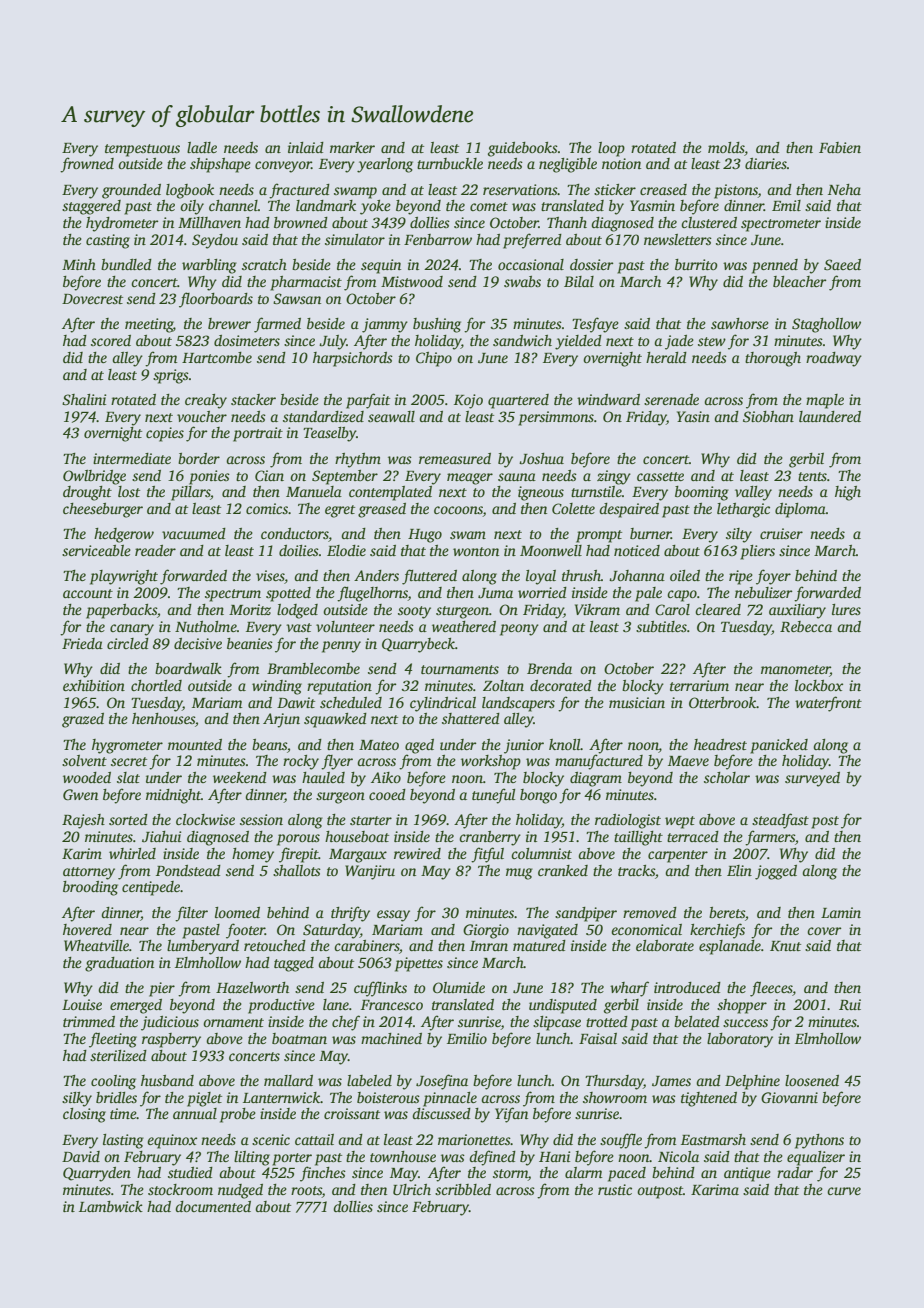  I want to click on frowned, so click(87, 165).
